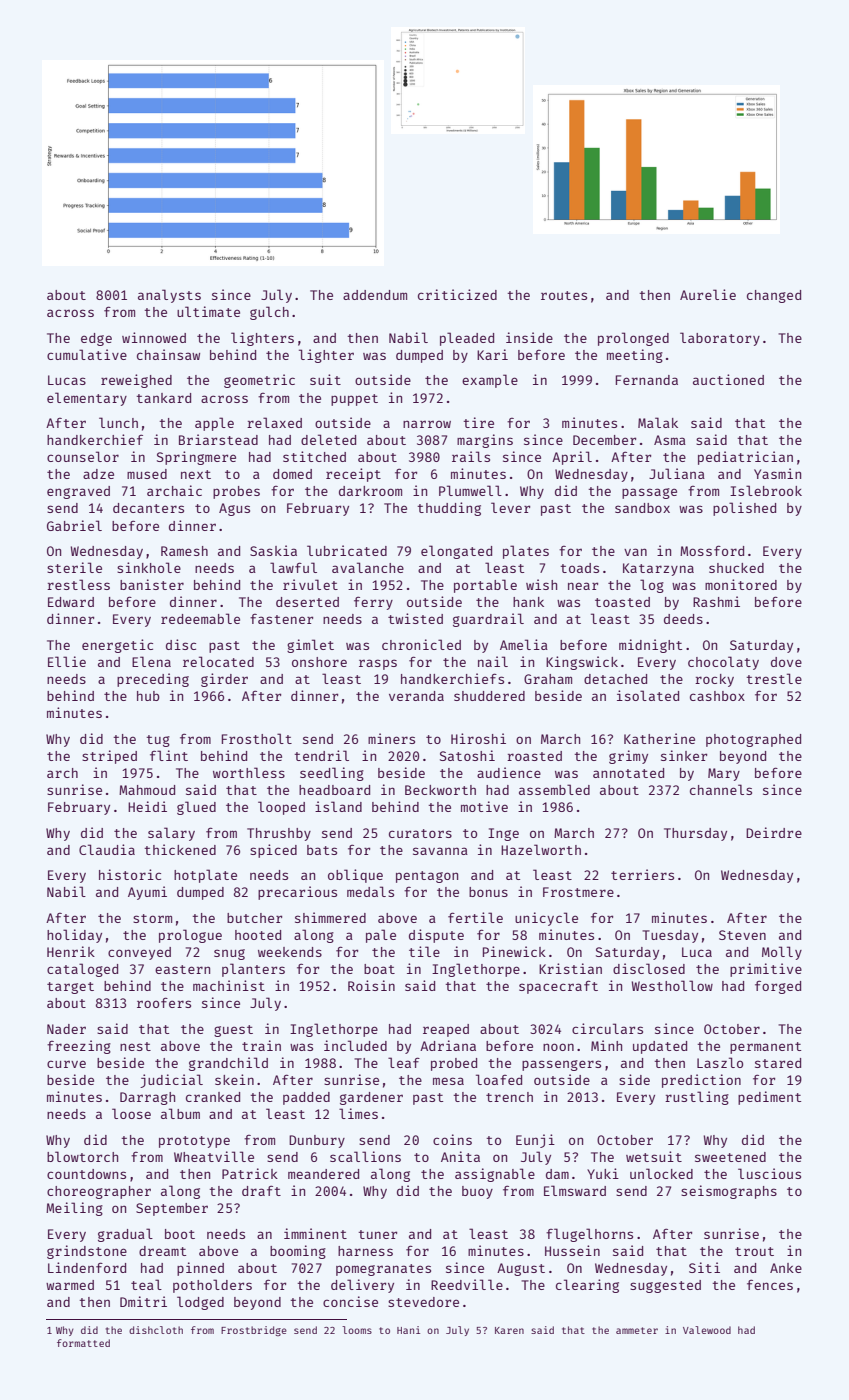 This screenshot has height=1400, width=849. Describe the element at coordinates (147, 893) in the screenshot. I see `Ayumi` at that location.
